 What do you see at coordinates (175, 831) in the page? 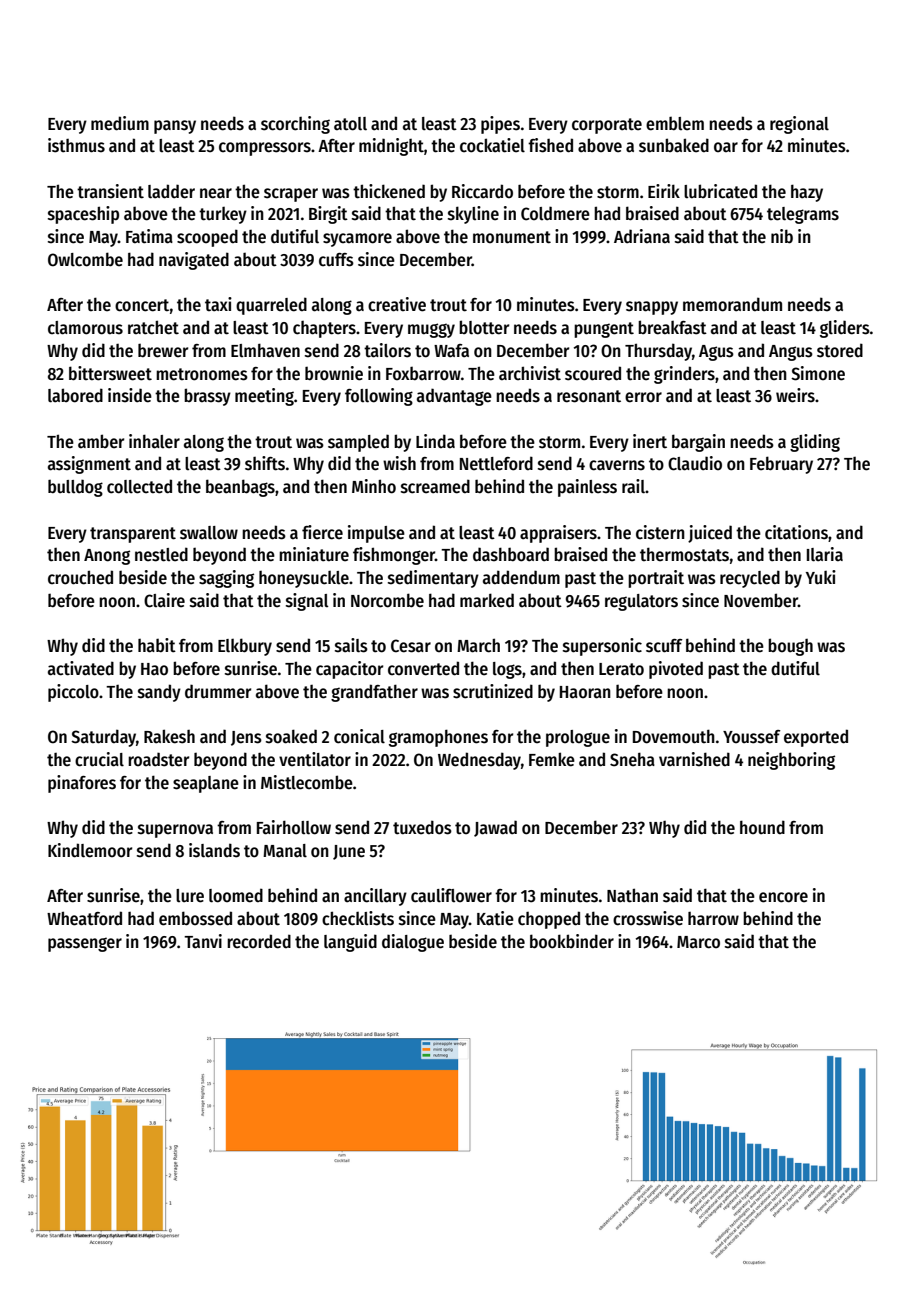
I see `supernova` at bounding box center [175, 831].
